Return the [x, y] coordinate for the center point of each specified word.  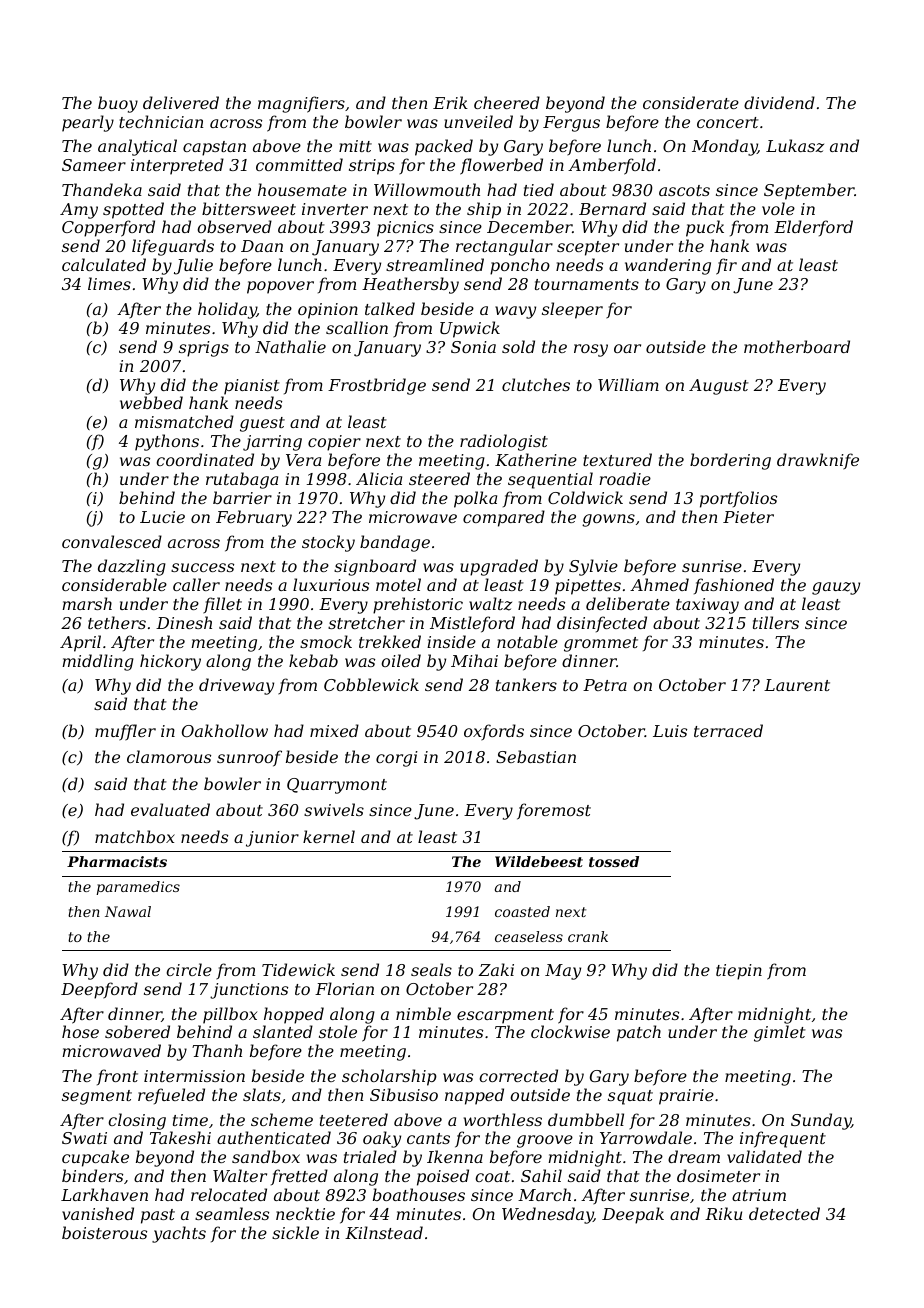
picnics [405, 229]
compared [504, 518]
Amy [79, 211]
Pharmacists [117, 861]
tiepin [739, 972]
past [158, 1216]
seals [431, 969]
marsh [87, 603]
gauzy [836, 588]
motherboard [797, 346]
